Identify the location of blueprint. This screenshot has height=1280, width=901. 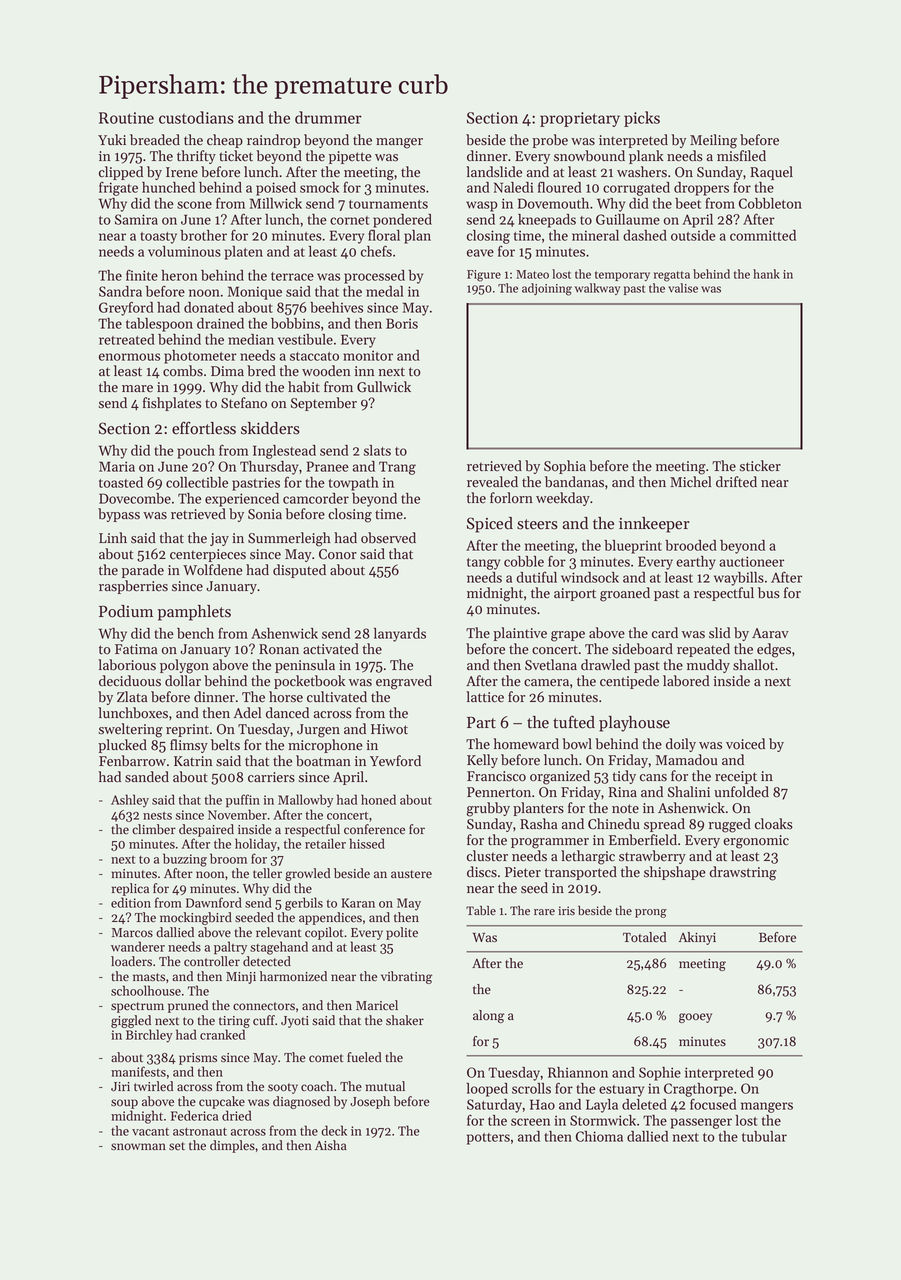
(633, 547).
